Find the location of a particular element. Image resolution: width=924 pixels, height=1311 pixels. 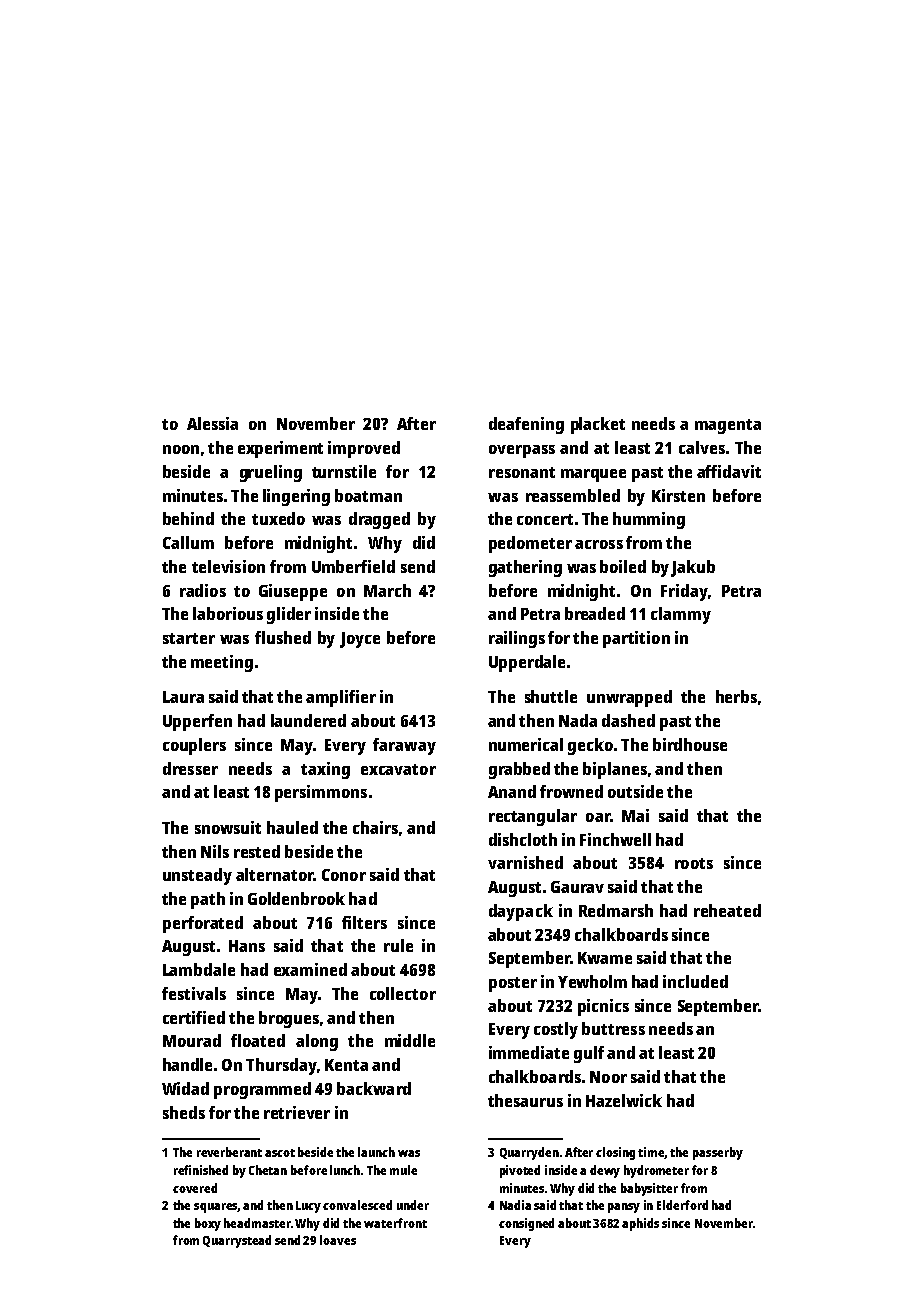

waterfront is located at coordinates (395, 1223).
